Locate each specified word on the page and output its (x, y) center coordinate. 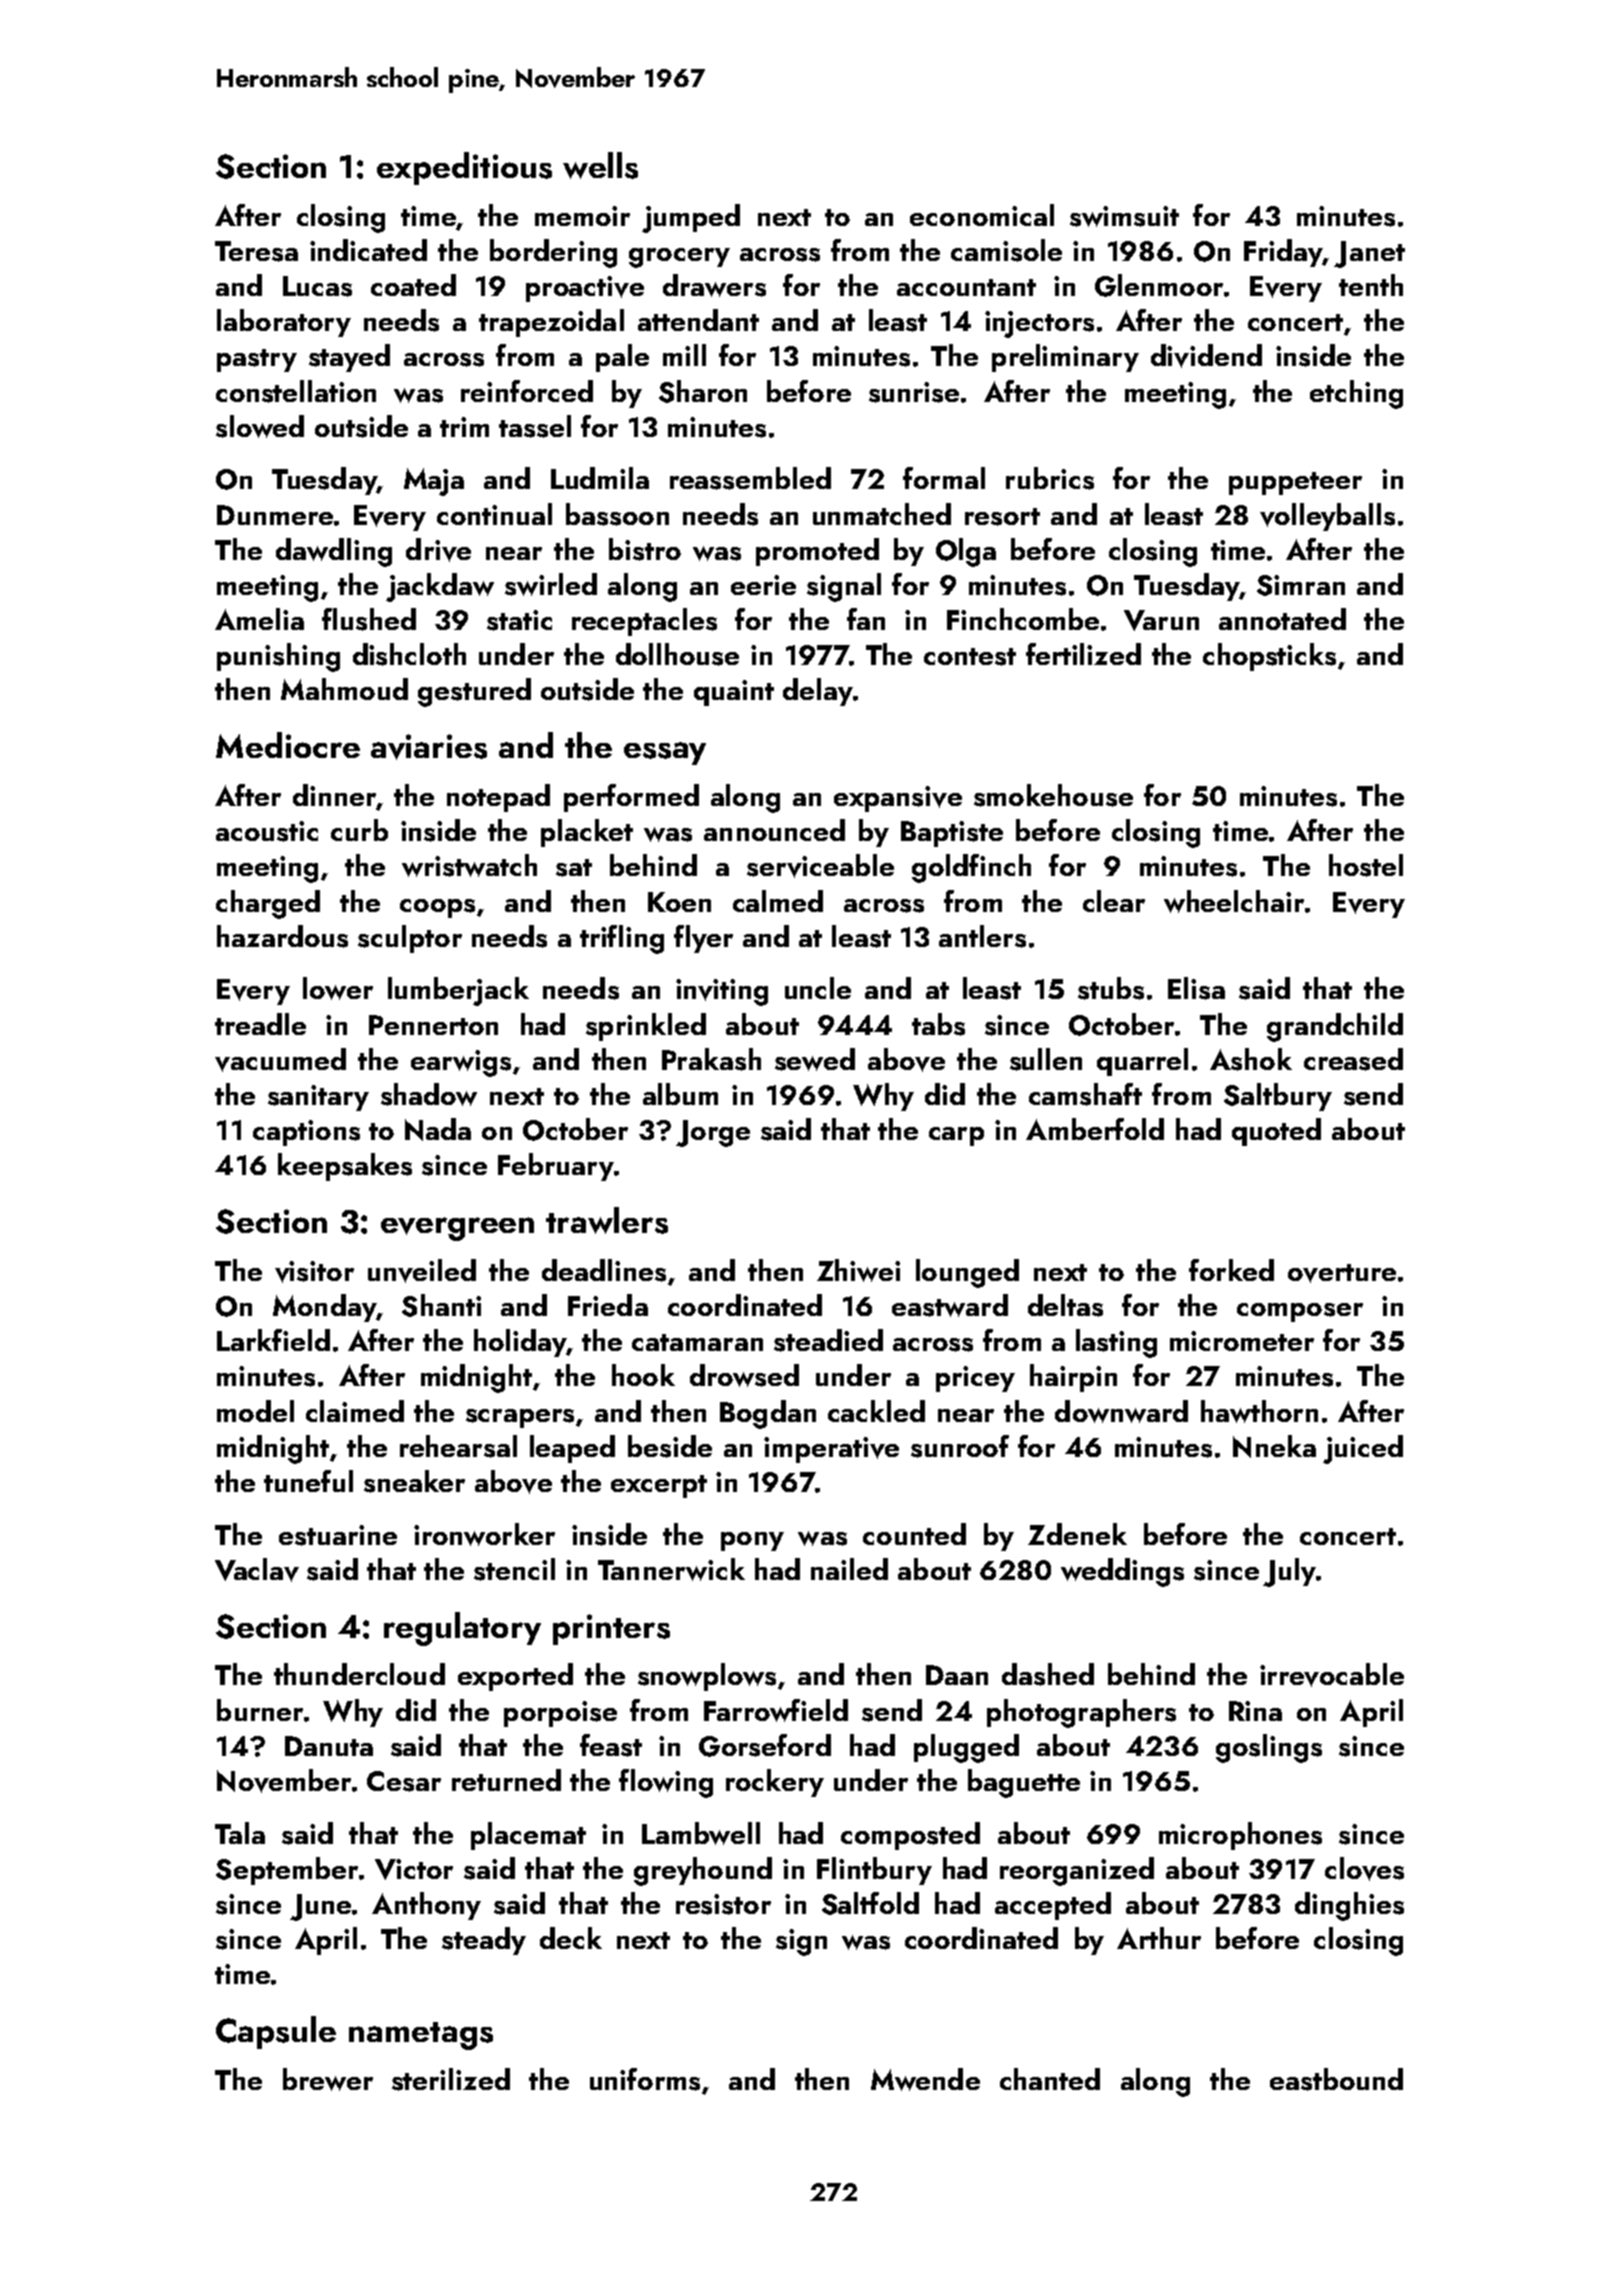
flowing (666, 1783)
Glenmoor (1159, 285)
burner (260, 1710)
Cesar (404, 1781)
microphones (1240, 1836)
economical (982, 215)
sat (574, 868)
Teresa (256, 251)
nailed (849, 1569)
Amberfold (1095, 1129)
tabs (938, 1024)
